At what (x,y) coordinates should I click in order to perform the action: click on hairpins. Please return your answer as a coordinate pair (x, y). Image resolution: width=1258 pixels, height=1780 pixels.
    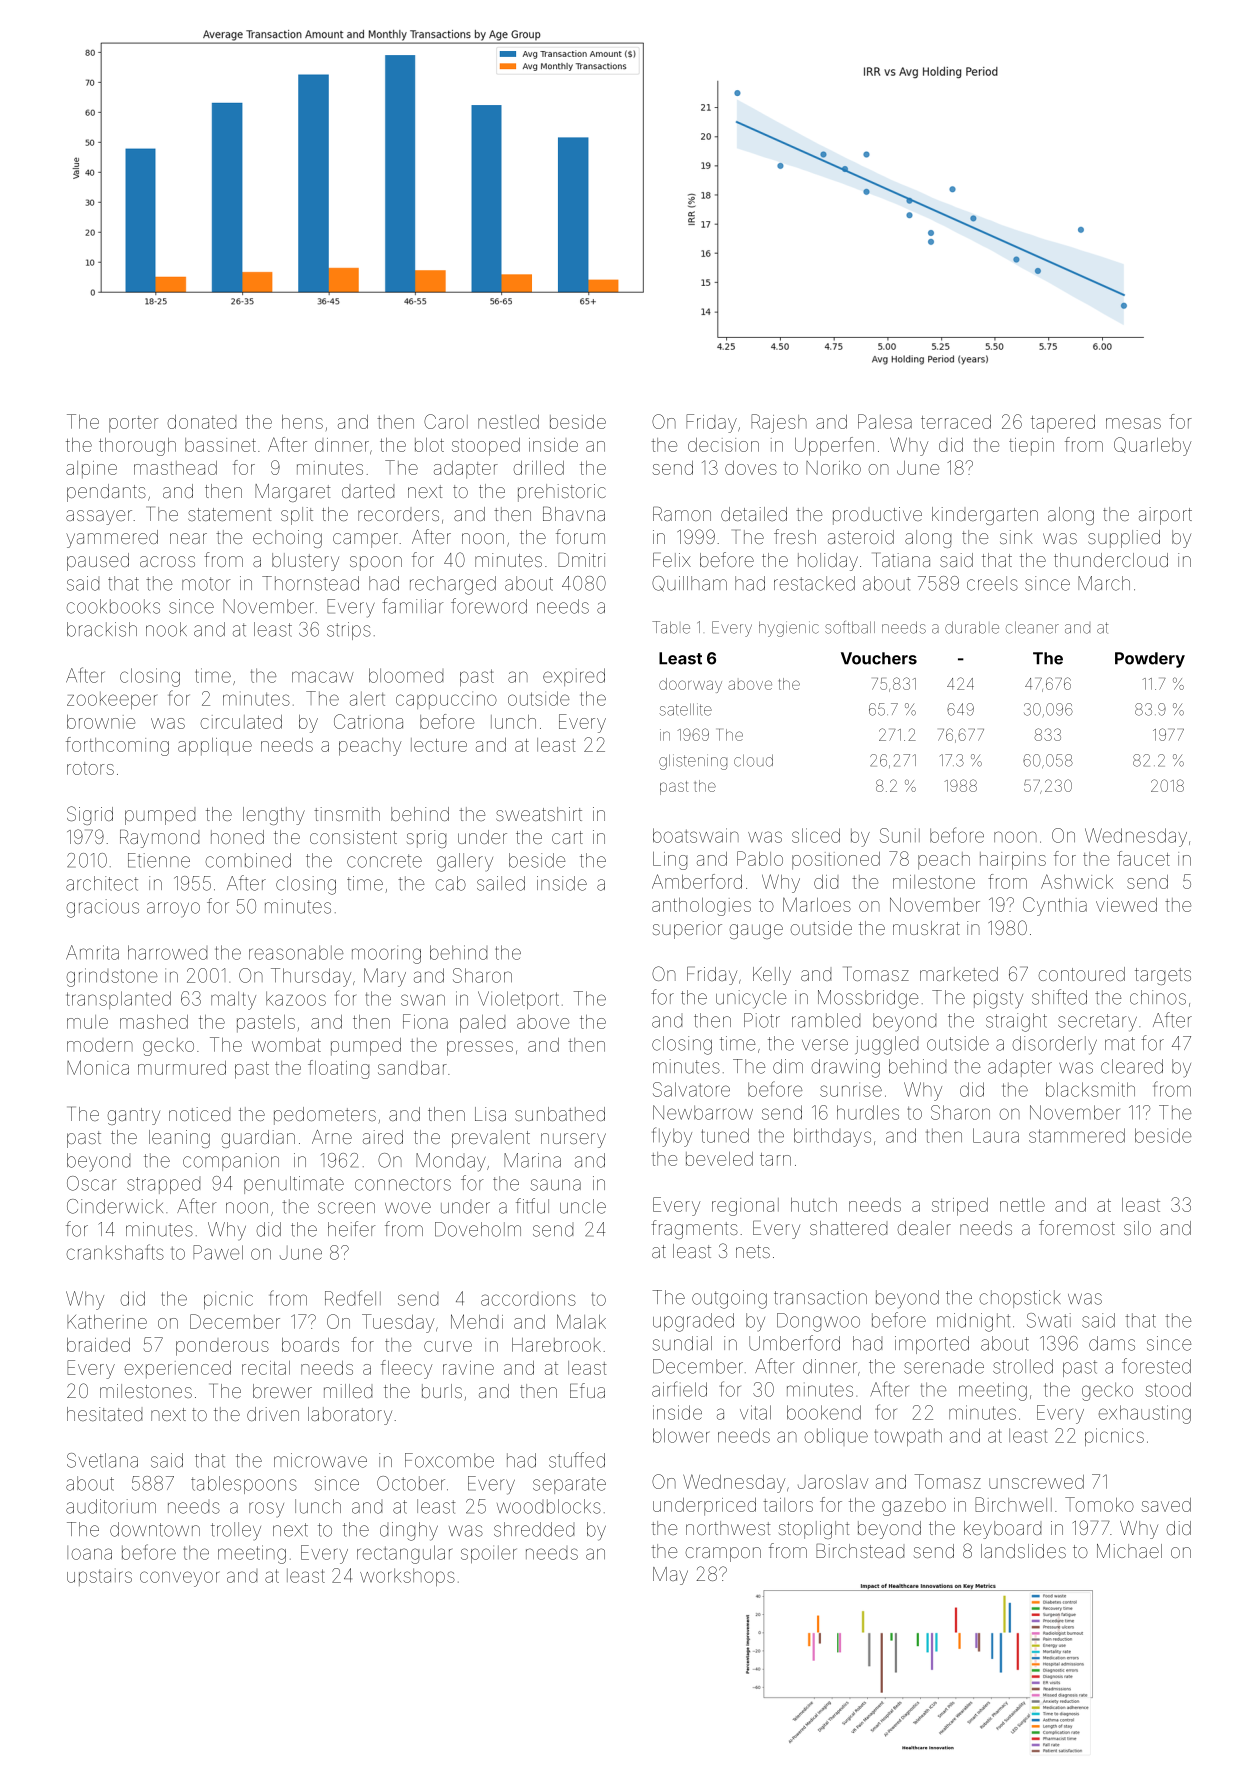
    Looking at the image, I should click on (1013, 861).
